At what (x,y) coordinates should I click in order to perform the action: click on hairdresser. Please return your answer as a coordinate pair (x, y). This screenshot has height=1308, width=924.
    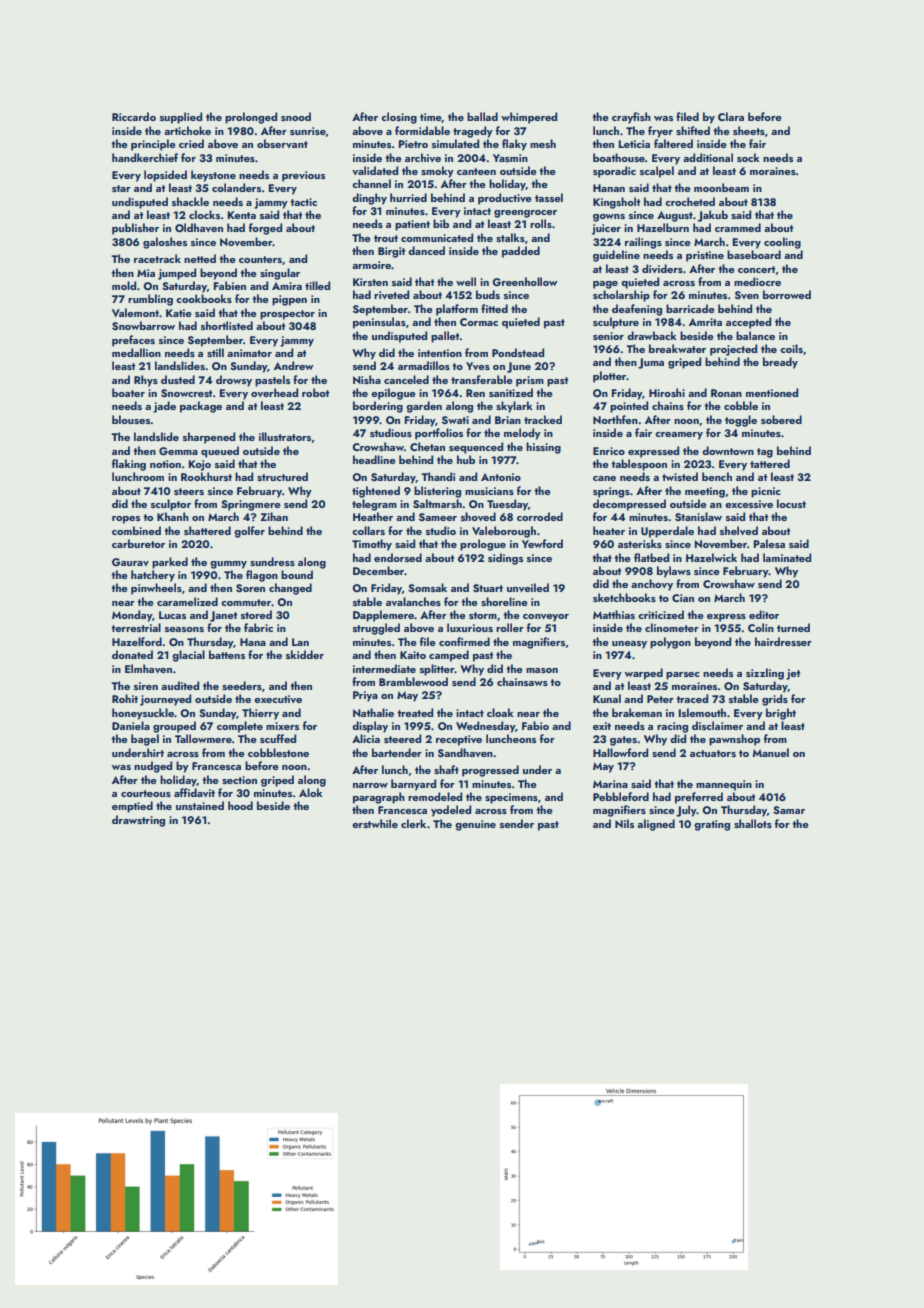
    Looking at the image, I should click on (783, 641).
